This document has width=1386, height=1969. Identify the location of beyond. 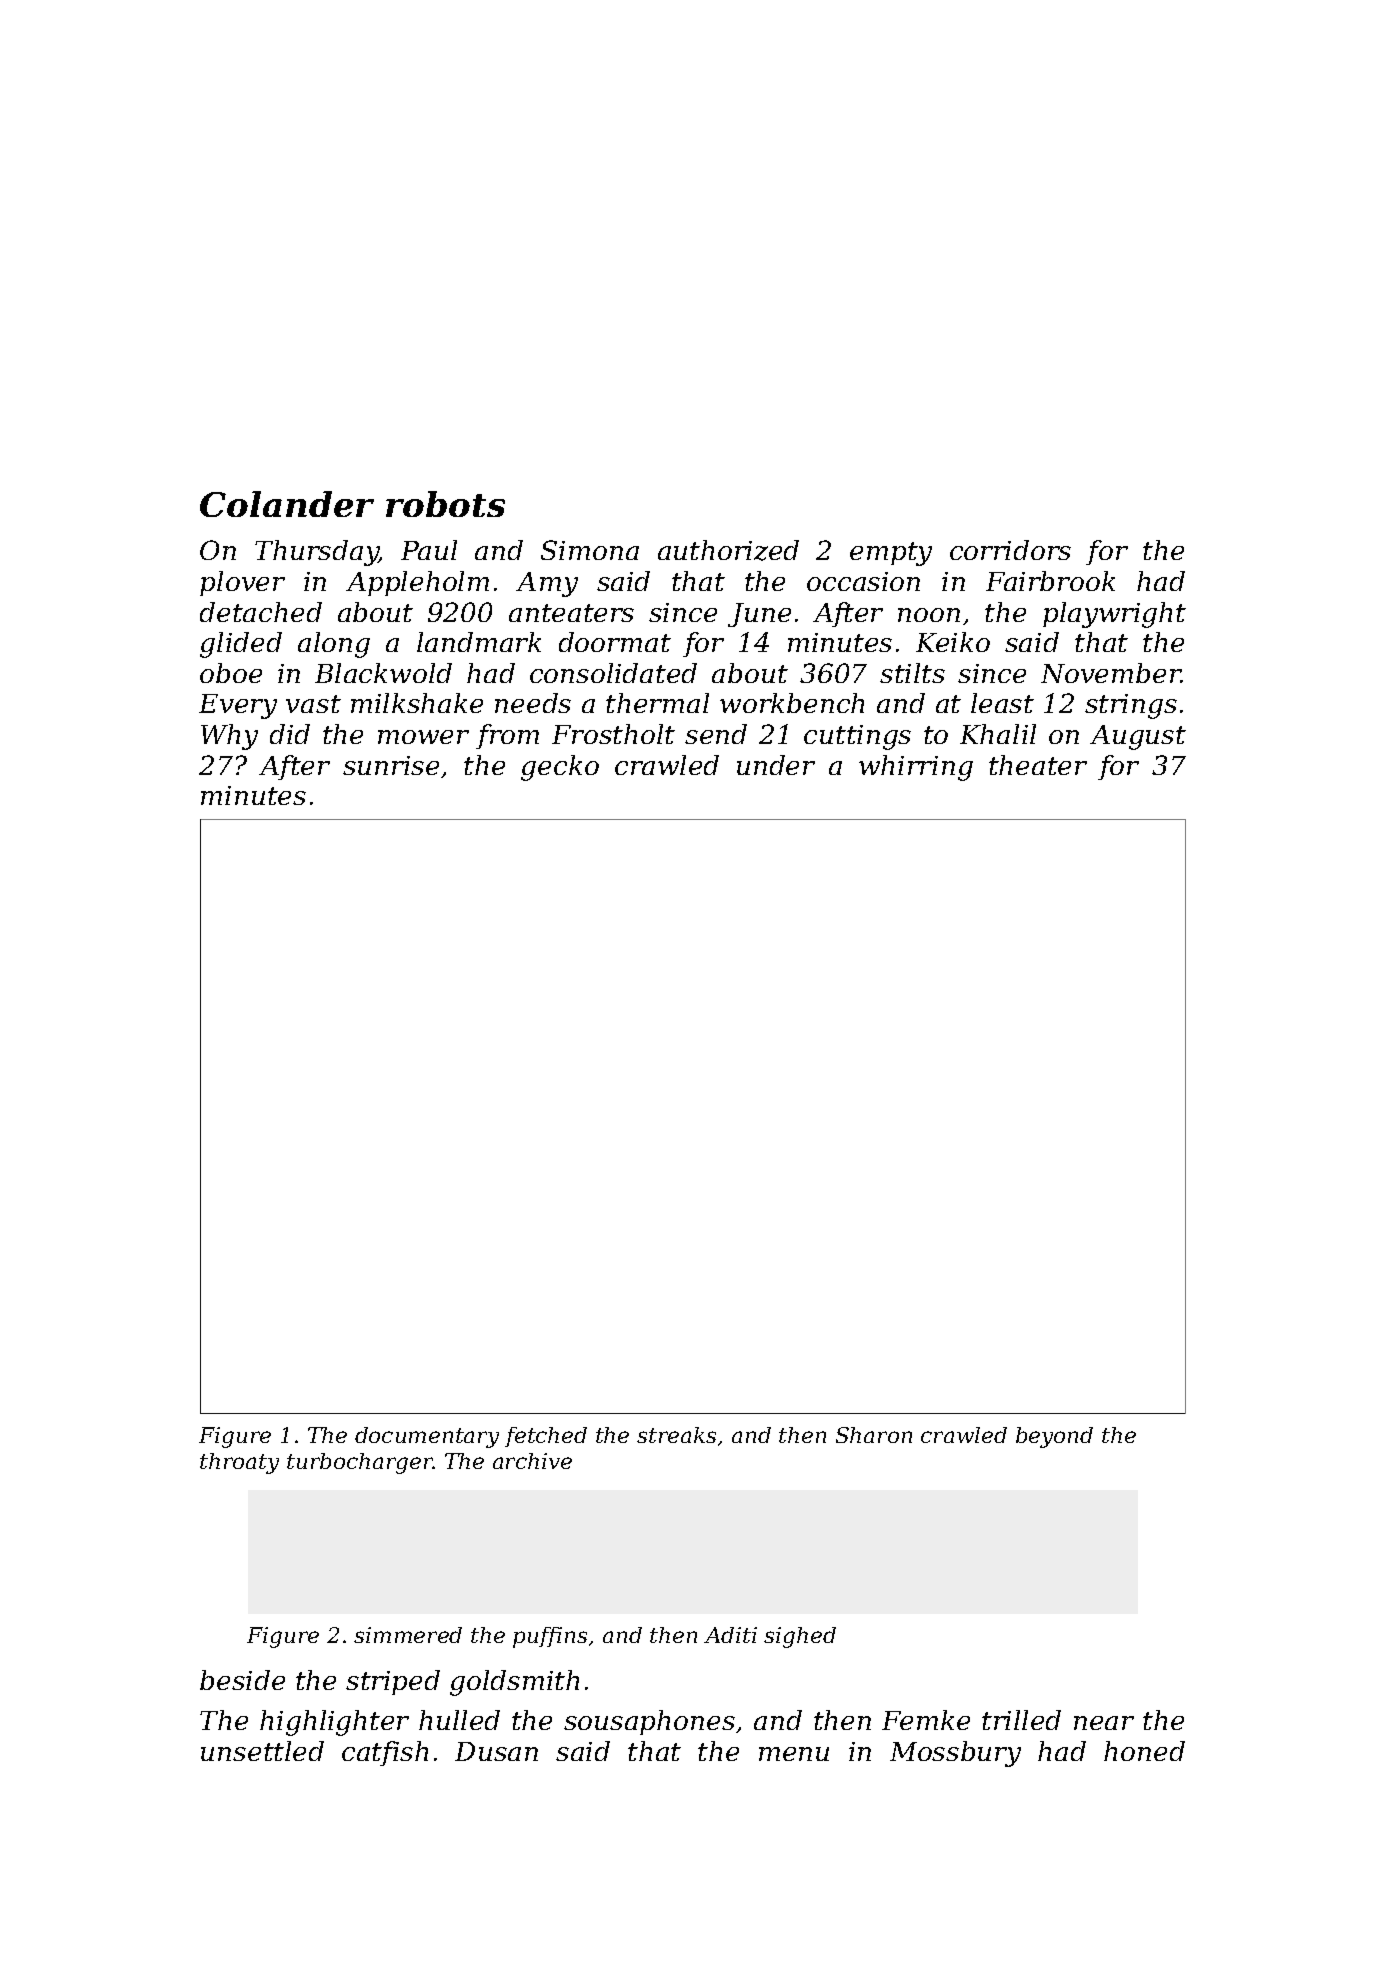
(1054, 1437).
